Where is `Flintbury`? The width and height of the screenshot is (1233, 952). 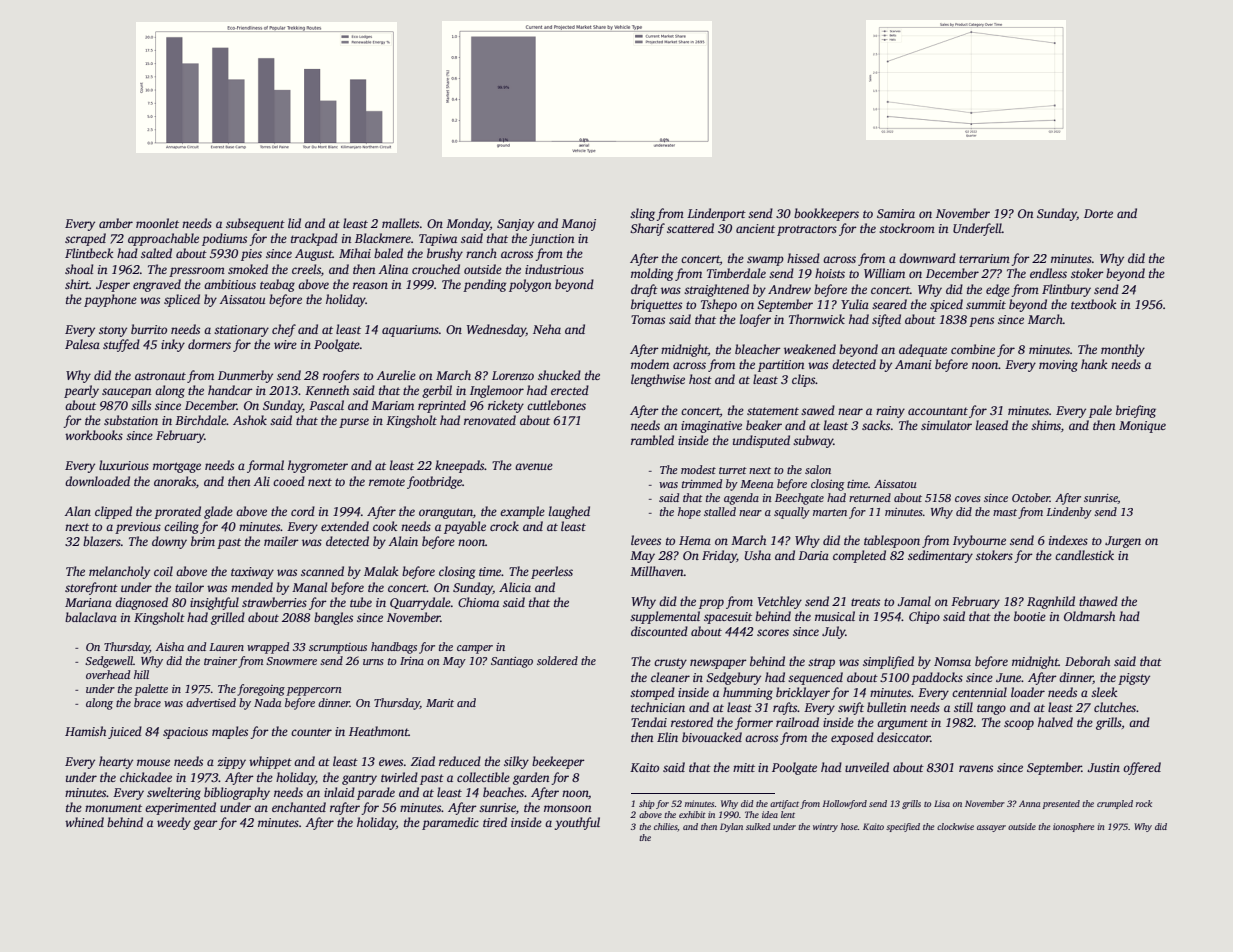
Flintbury is located at coordinates (1066, 290).
